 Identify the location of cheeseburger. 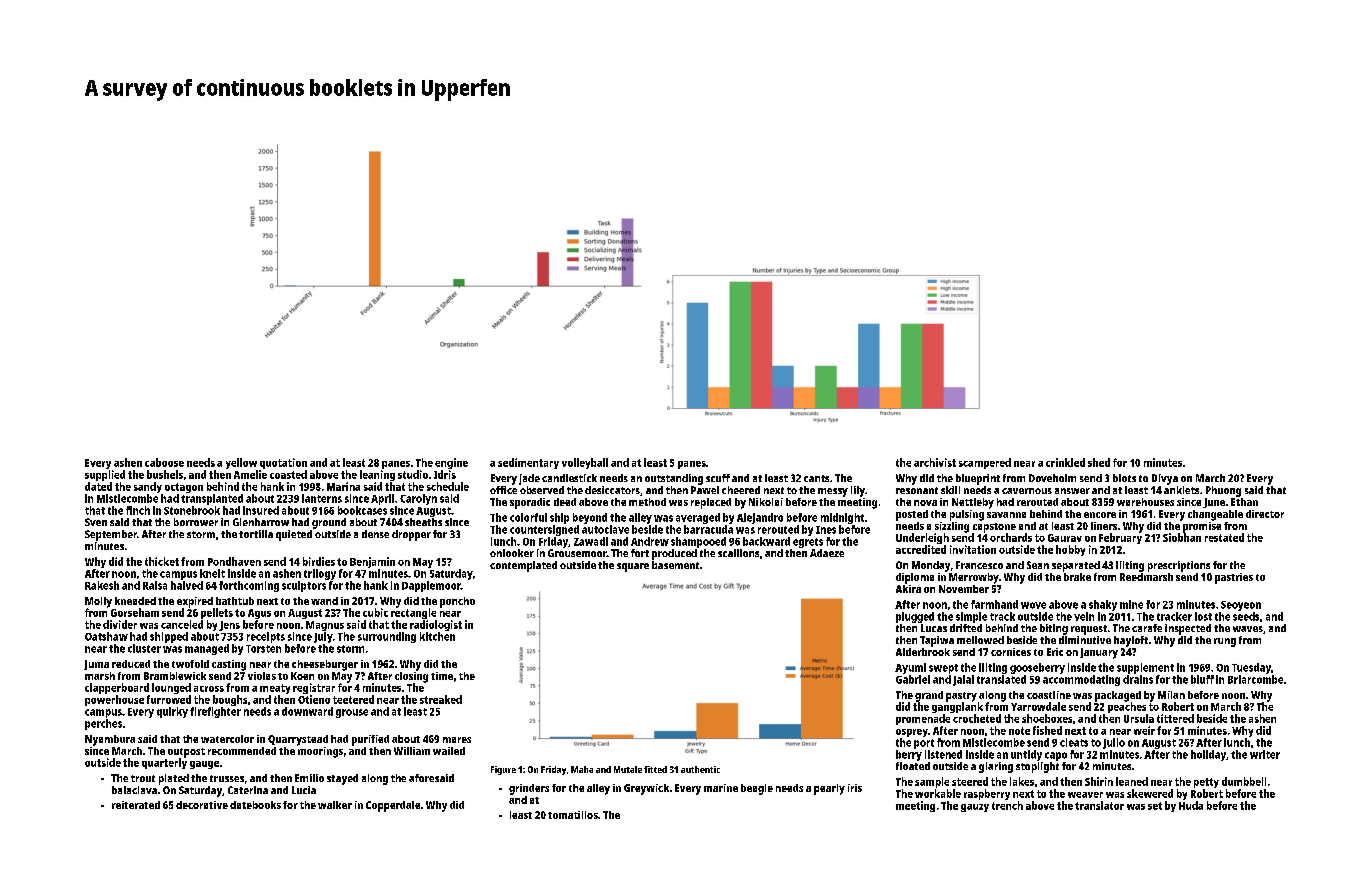
(325, 665).
